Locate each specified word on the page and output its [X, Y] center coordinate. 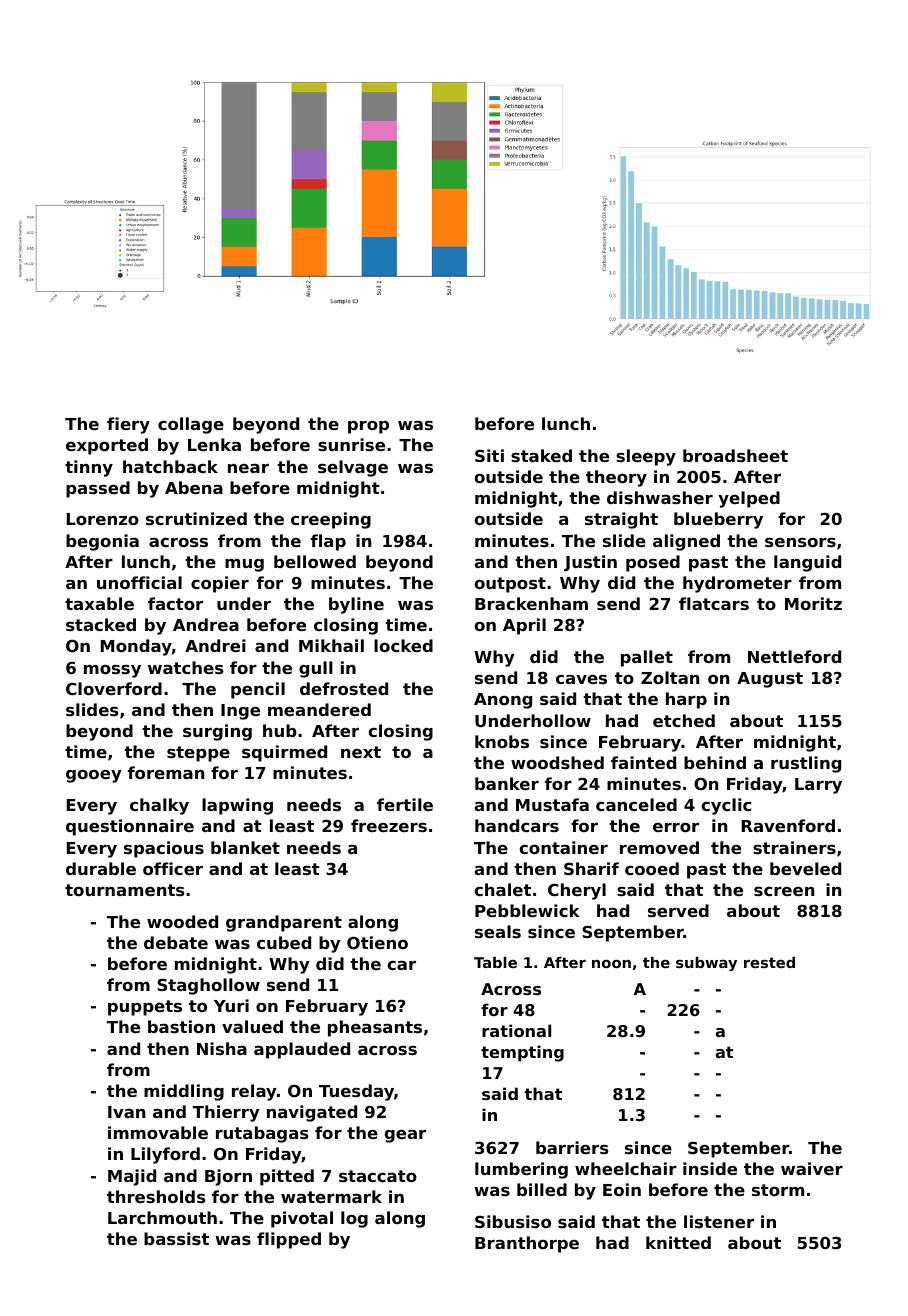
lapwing [237, 806]
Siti [489, 455]
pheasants [375, 1028]
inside [710, 1168]
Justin [590, 563]
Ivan [126, 1112]
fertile [405, 804]
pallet [647, 658]
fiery [128, 425]
